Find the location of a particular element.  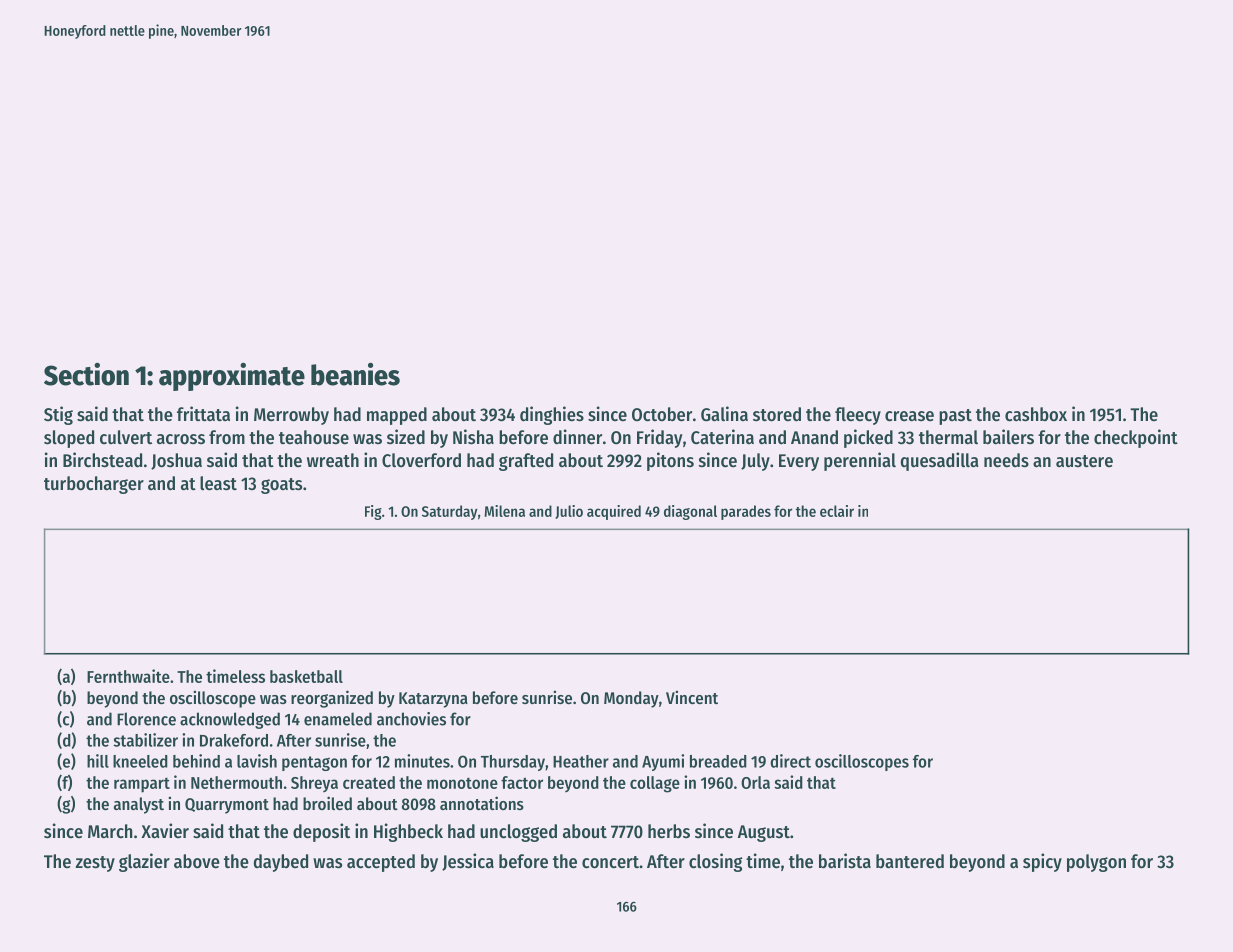

eclair is located at coordinates (837, 511).
